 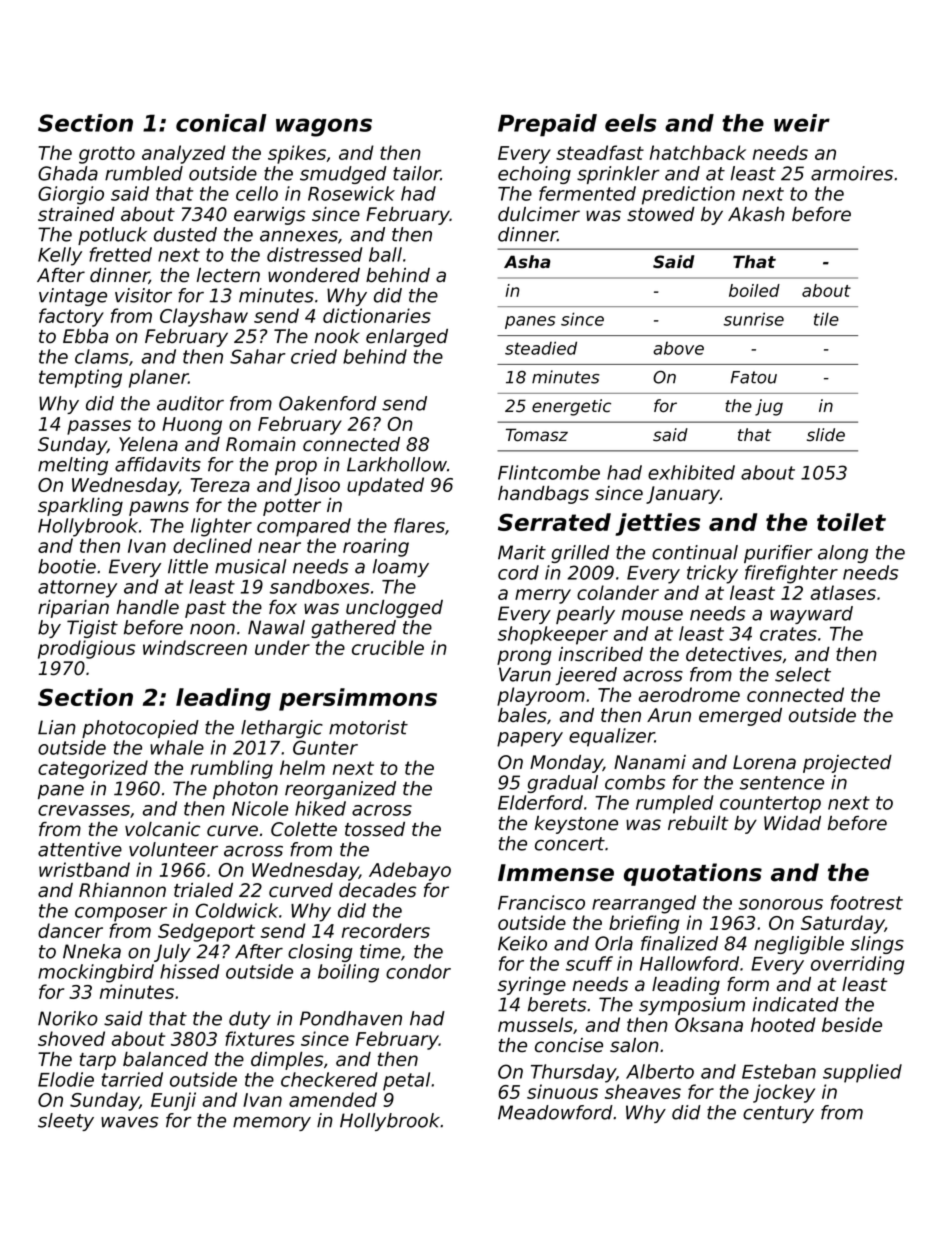 What do you see at coordinates (764, 762) in the image?
I see `Lorena` at bounding box center [764, 762].
